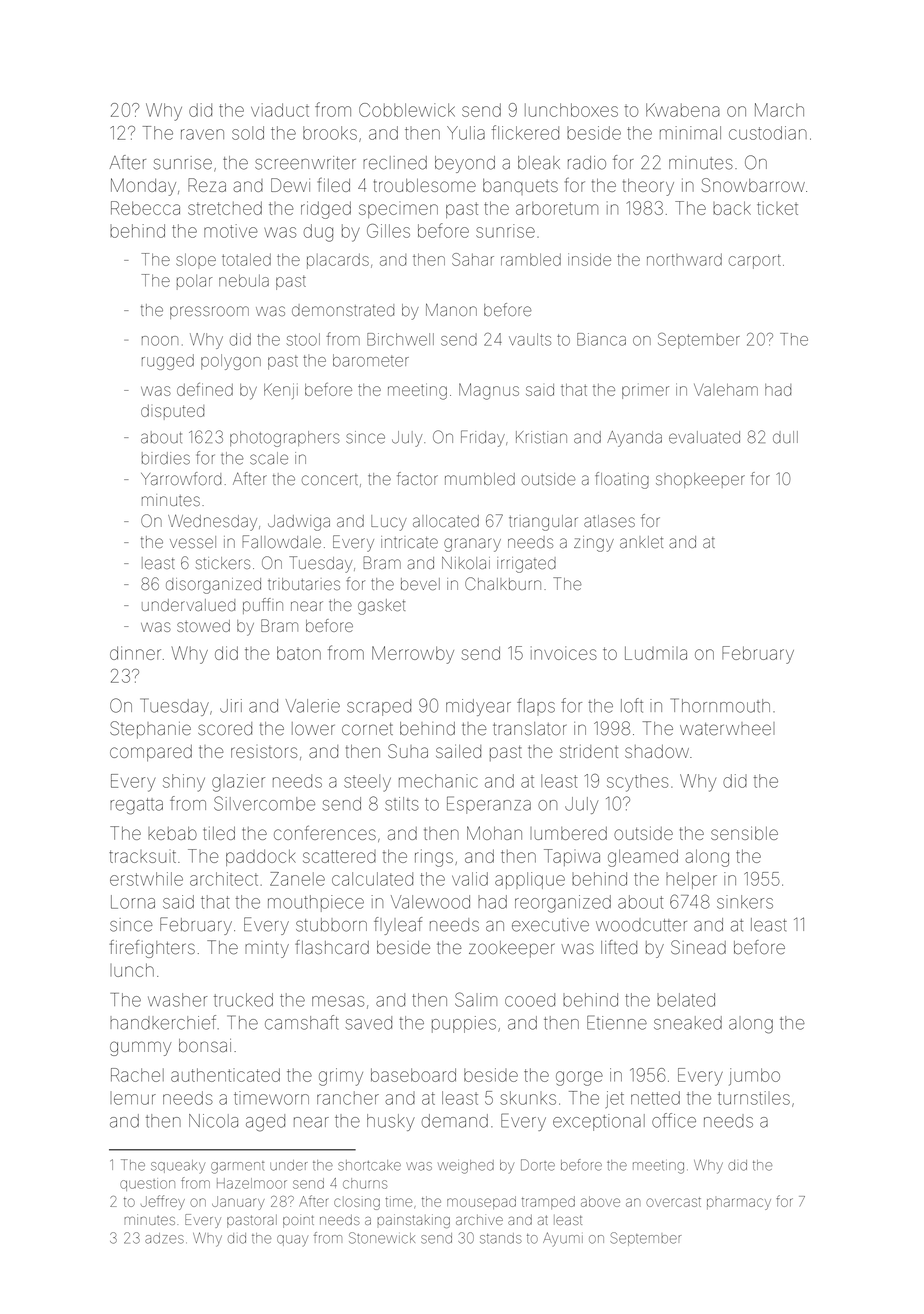 This screenshot has height=1314, width=924. What do you see at coordinates (688, 1023) in the screenshot?
I see `sneaked` at bounding box center [688, 1023].
